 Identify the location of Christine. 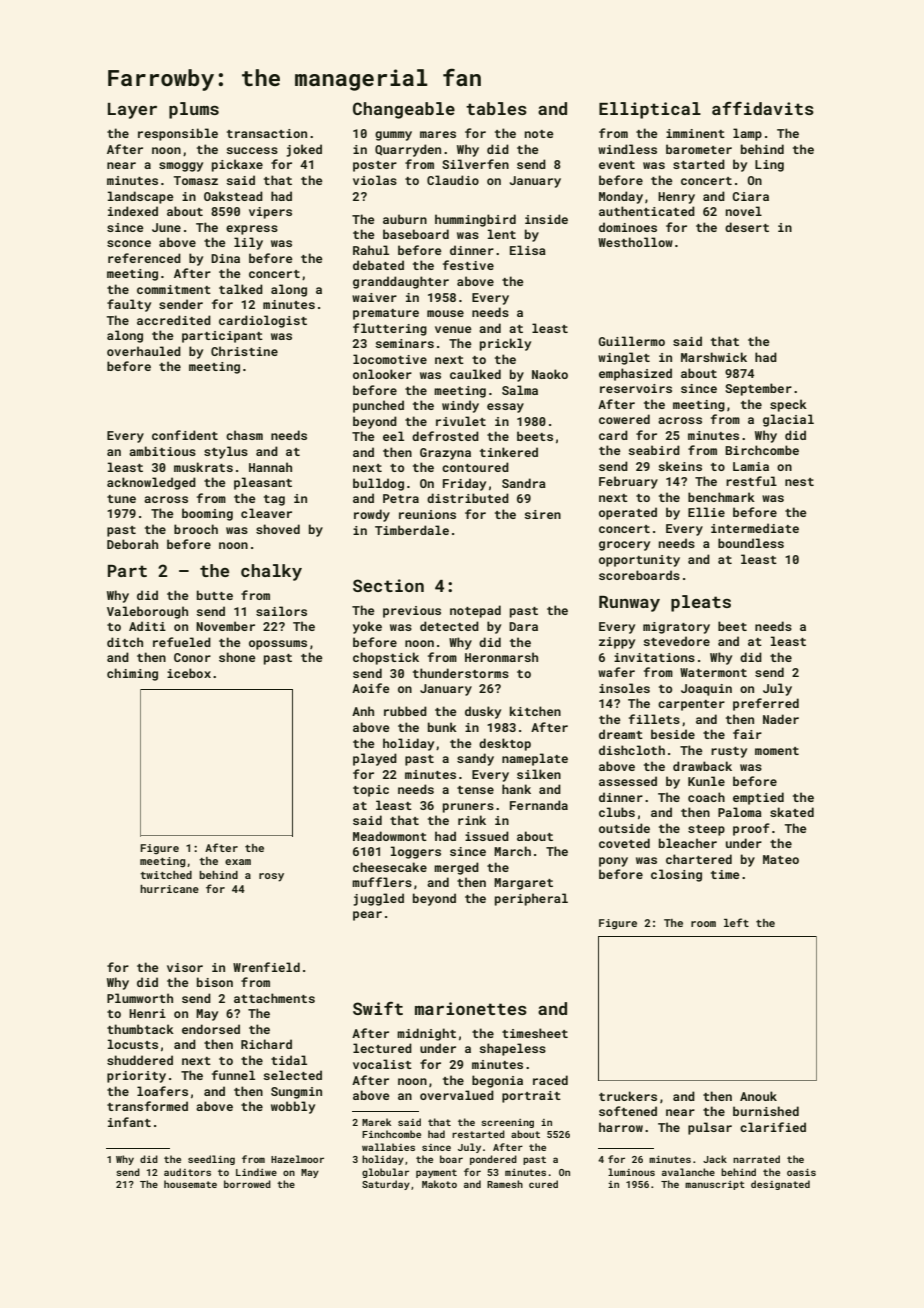
(244, 351).
